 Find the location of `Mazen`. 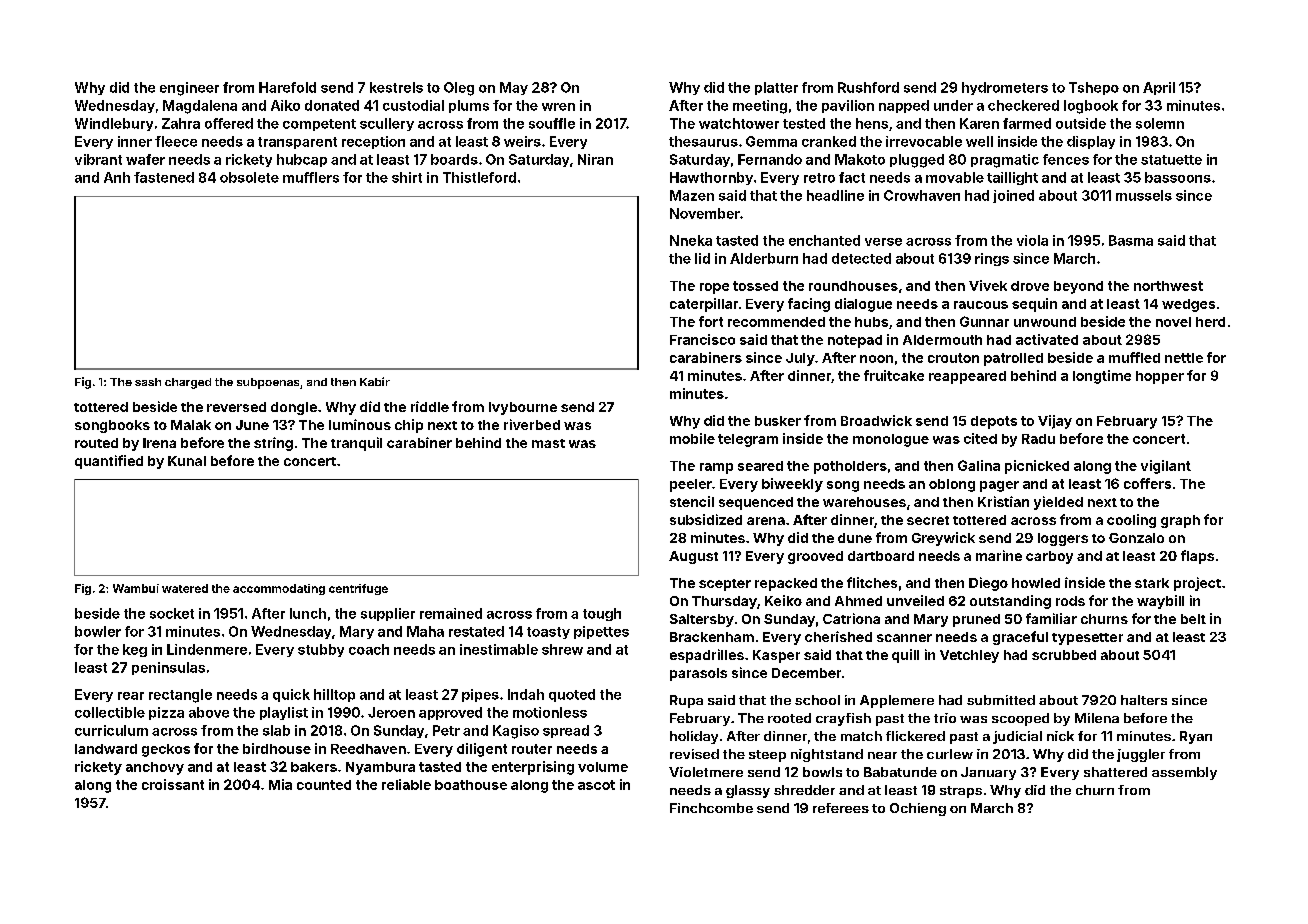

Mazen is located at coordinates (692, 195).
